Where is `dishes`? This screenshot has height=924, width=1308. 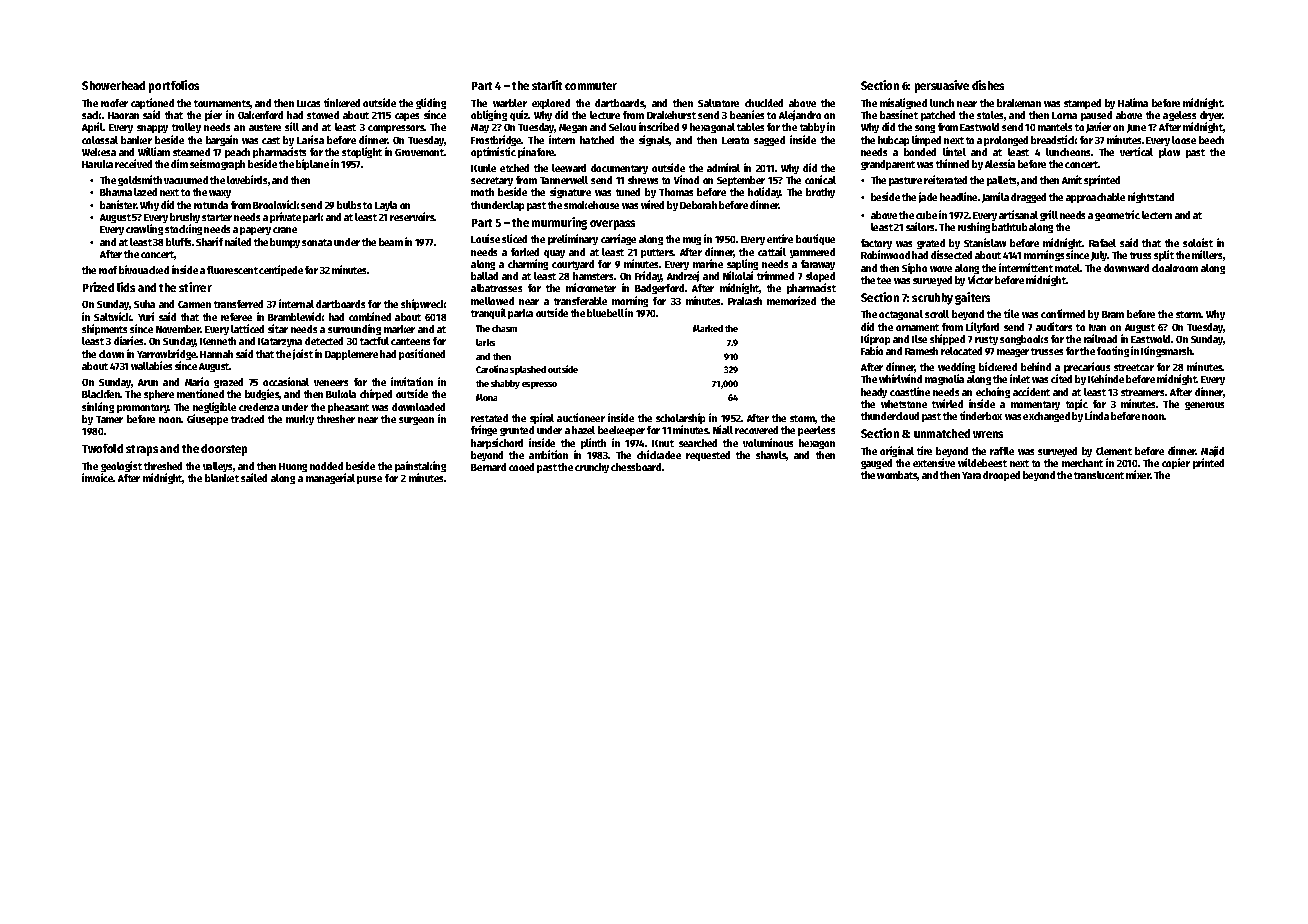 dishes is located at coordinates (988, 85).
